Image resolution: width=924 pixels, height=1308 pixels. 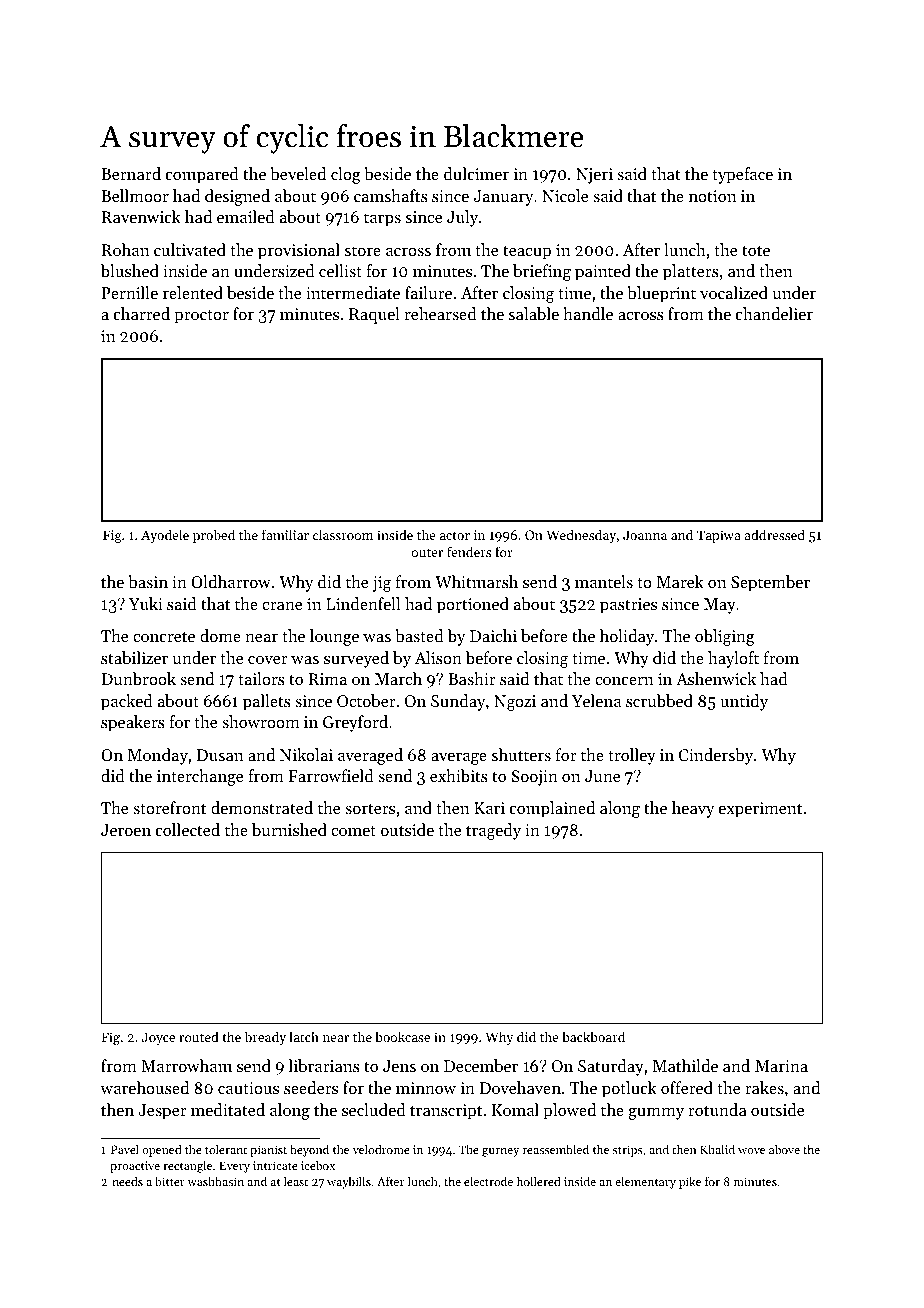 What do you see at coordinates (588, 313) in the screenshot?
I see `handle` at bounding box center [588, 313].
